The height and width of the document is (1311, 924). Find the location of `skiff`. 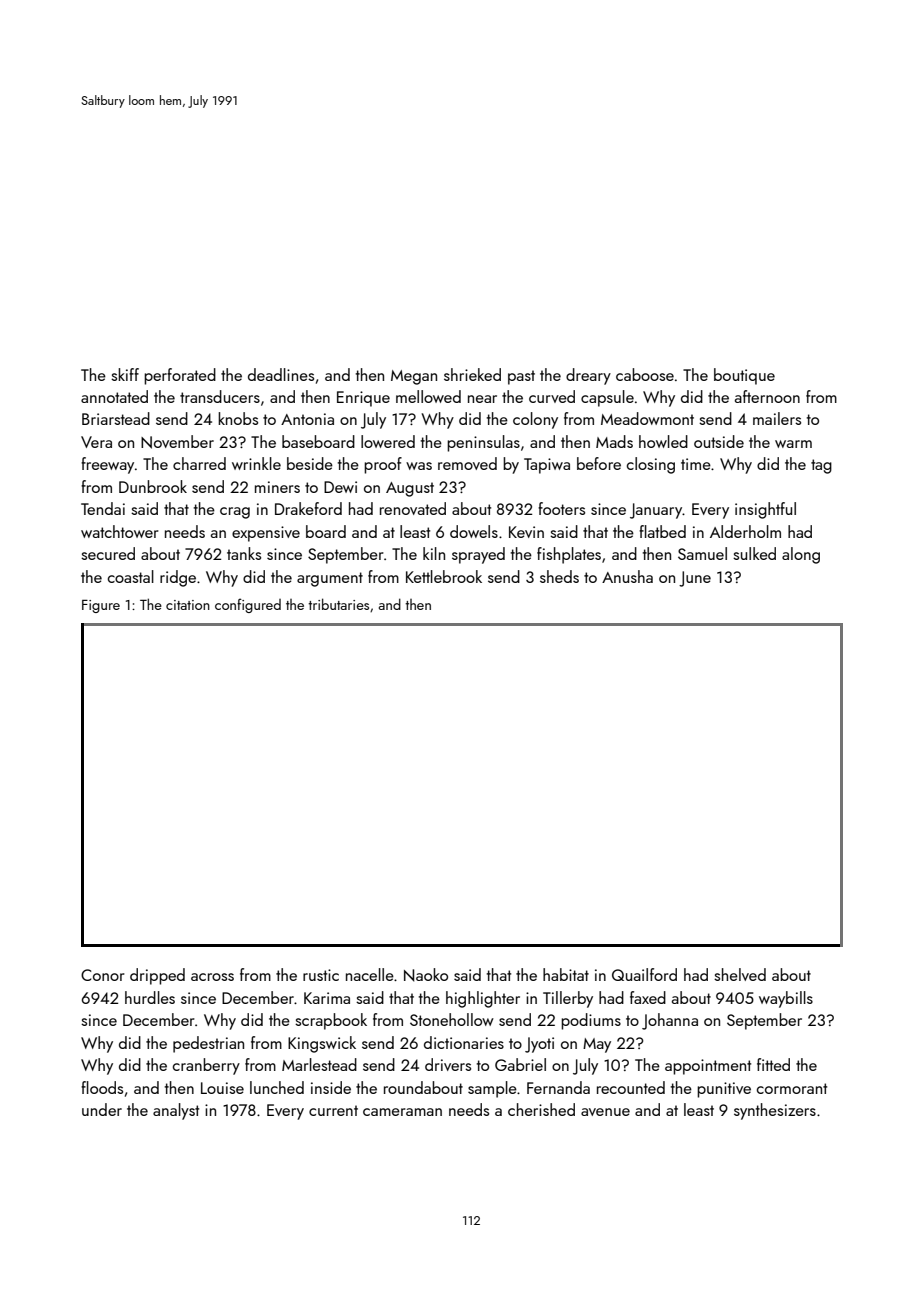

skiff is located at coordinates (125, 374).
